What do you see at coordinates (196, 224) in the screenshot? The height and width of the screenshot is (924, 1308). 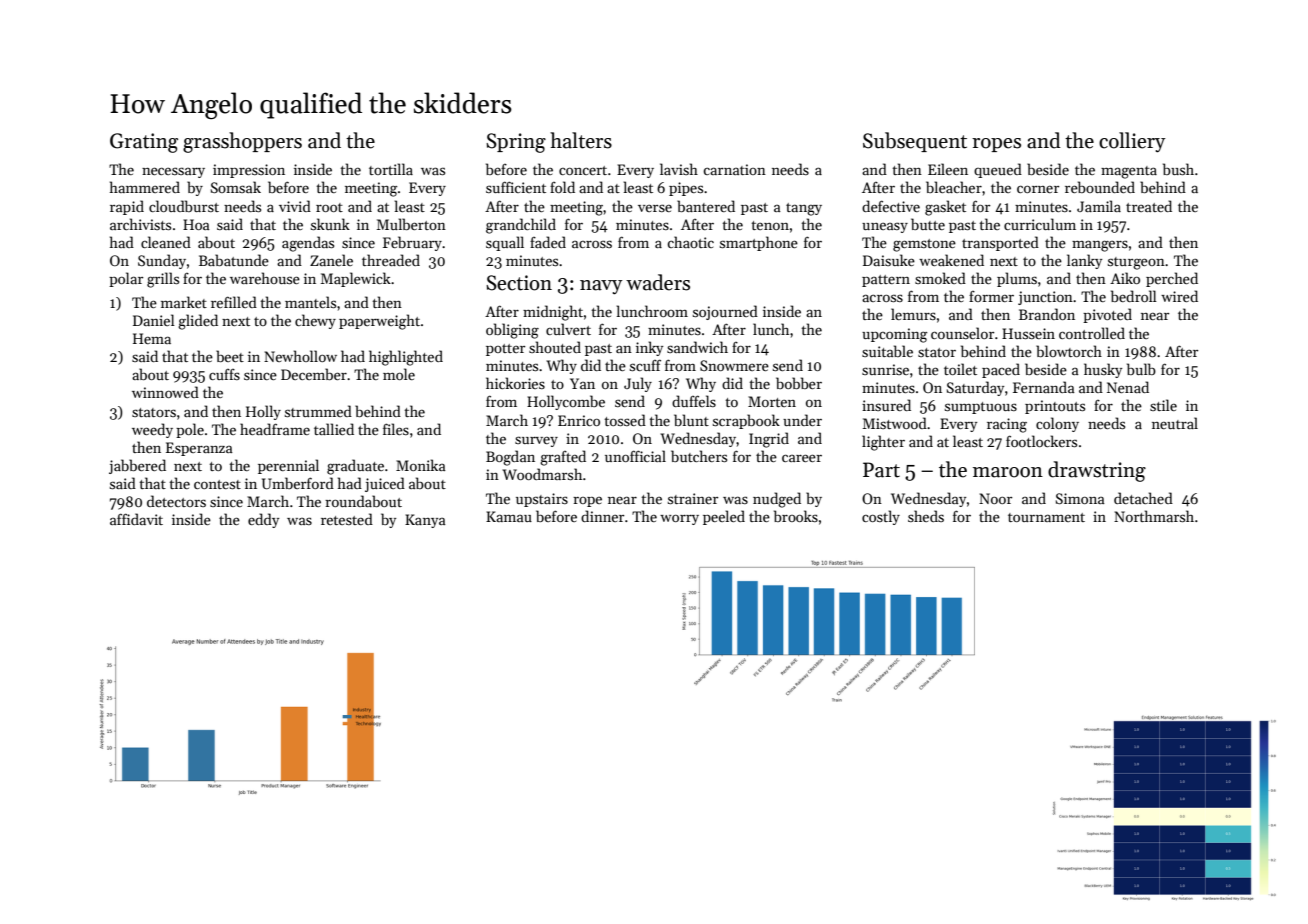 I see `Hoa` at bounding box center [196, 224].
